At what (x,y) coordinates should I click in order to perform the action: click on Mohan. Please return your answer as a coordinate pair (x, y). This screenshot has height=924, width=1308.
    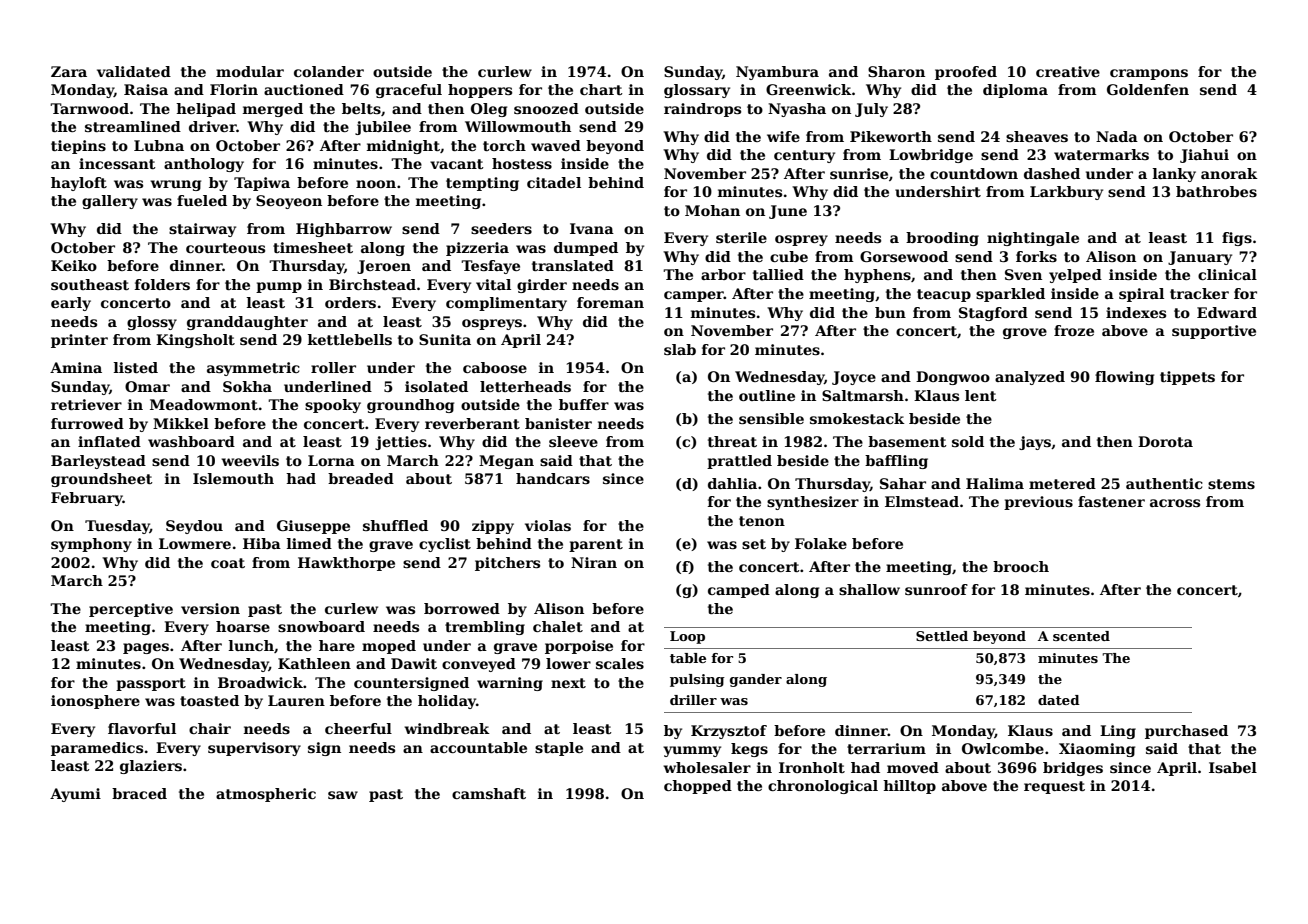
    Looking at the image, I should click on (712, 210).
